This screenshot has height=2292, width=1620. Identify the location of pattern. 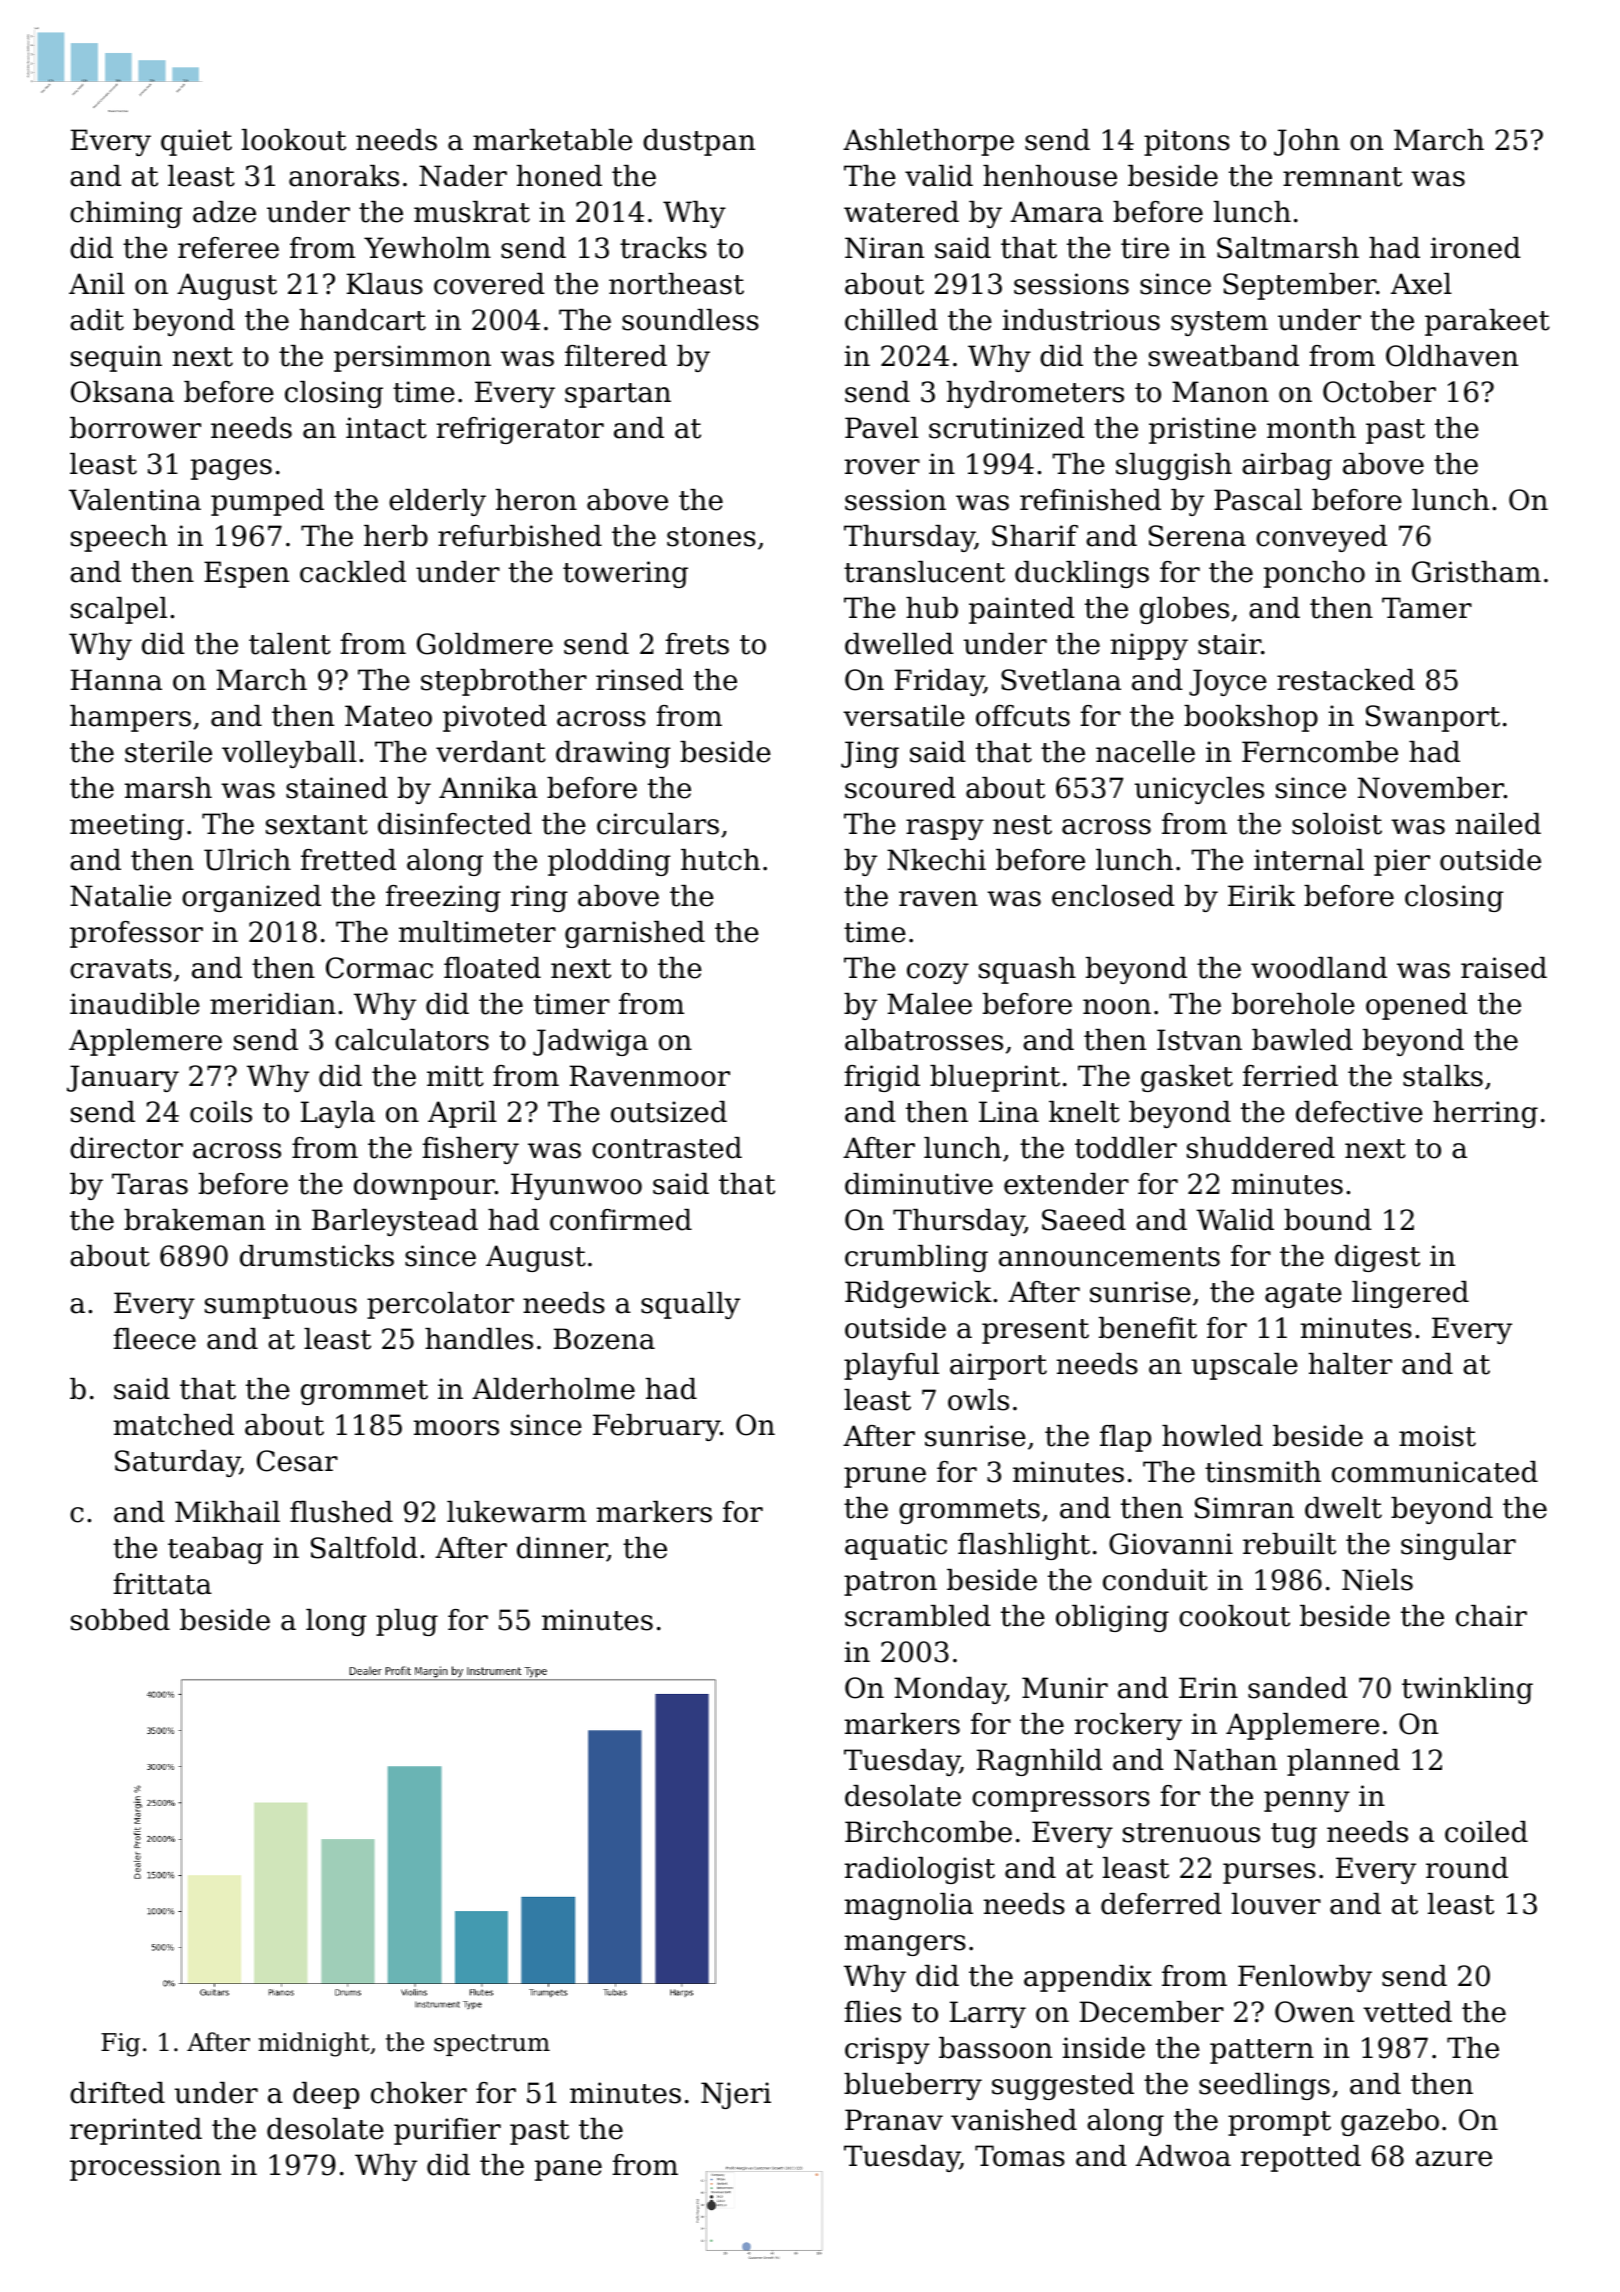
(1262, 2051).
